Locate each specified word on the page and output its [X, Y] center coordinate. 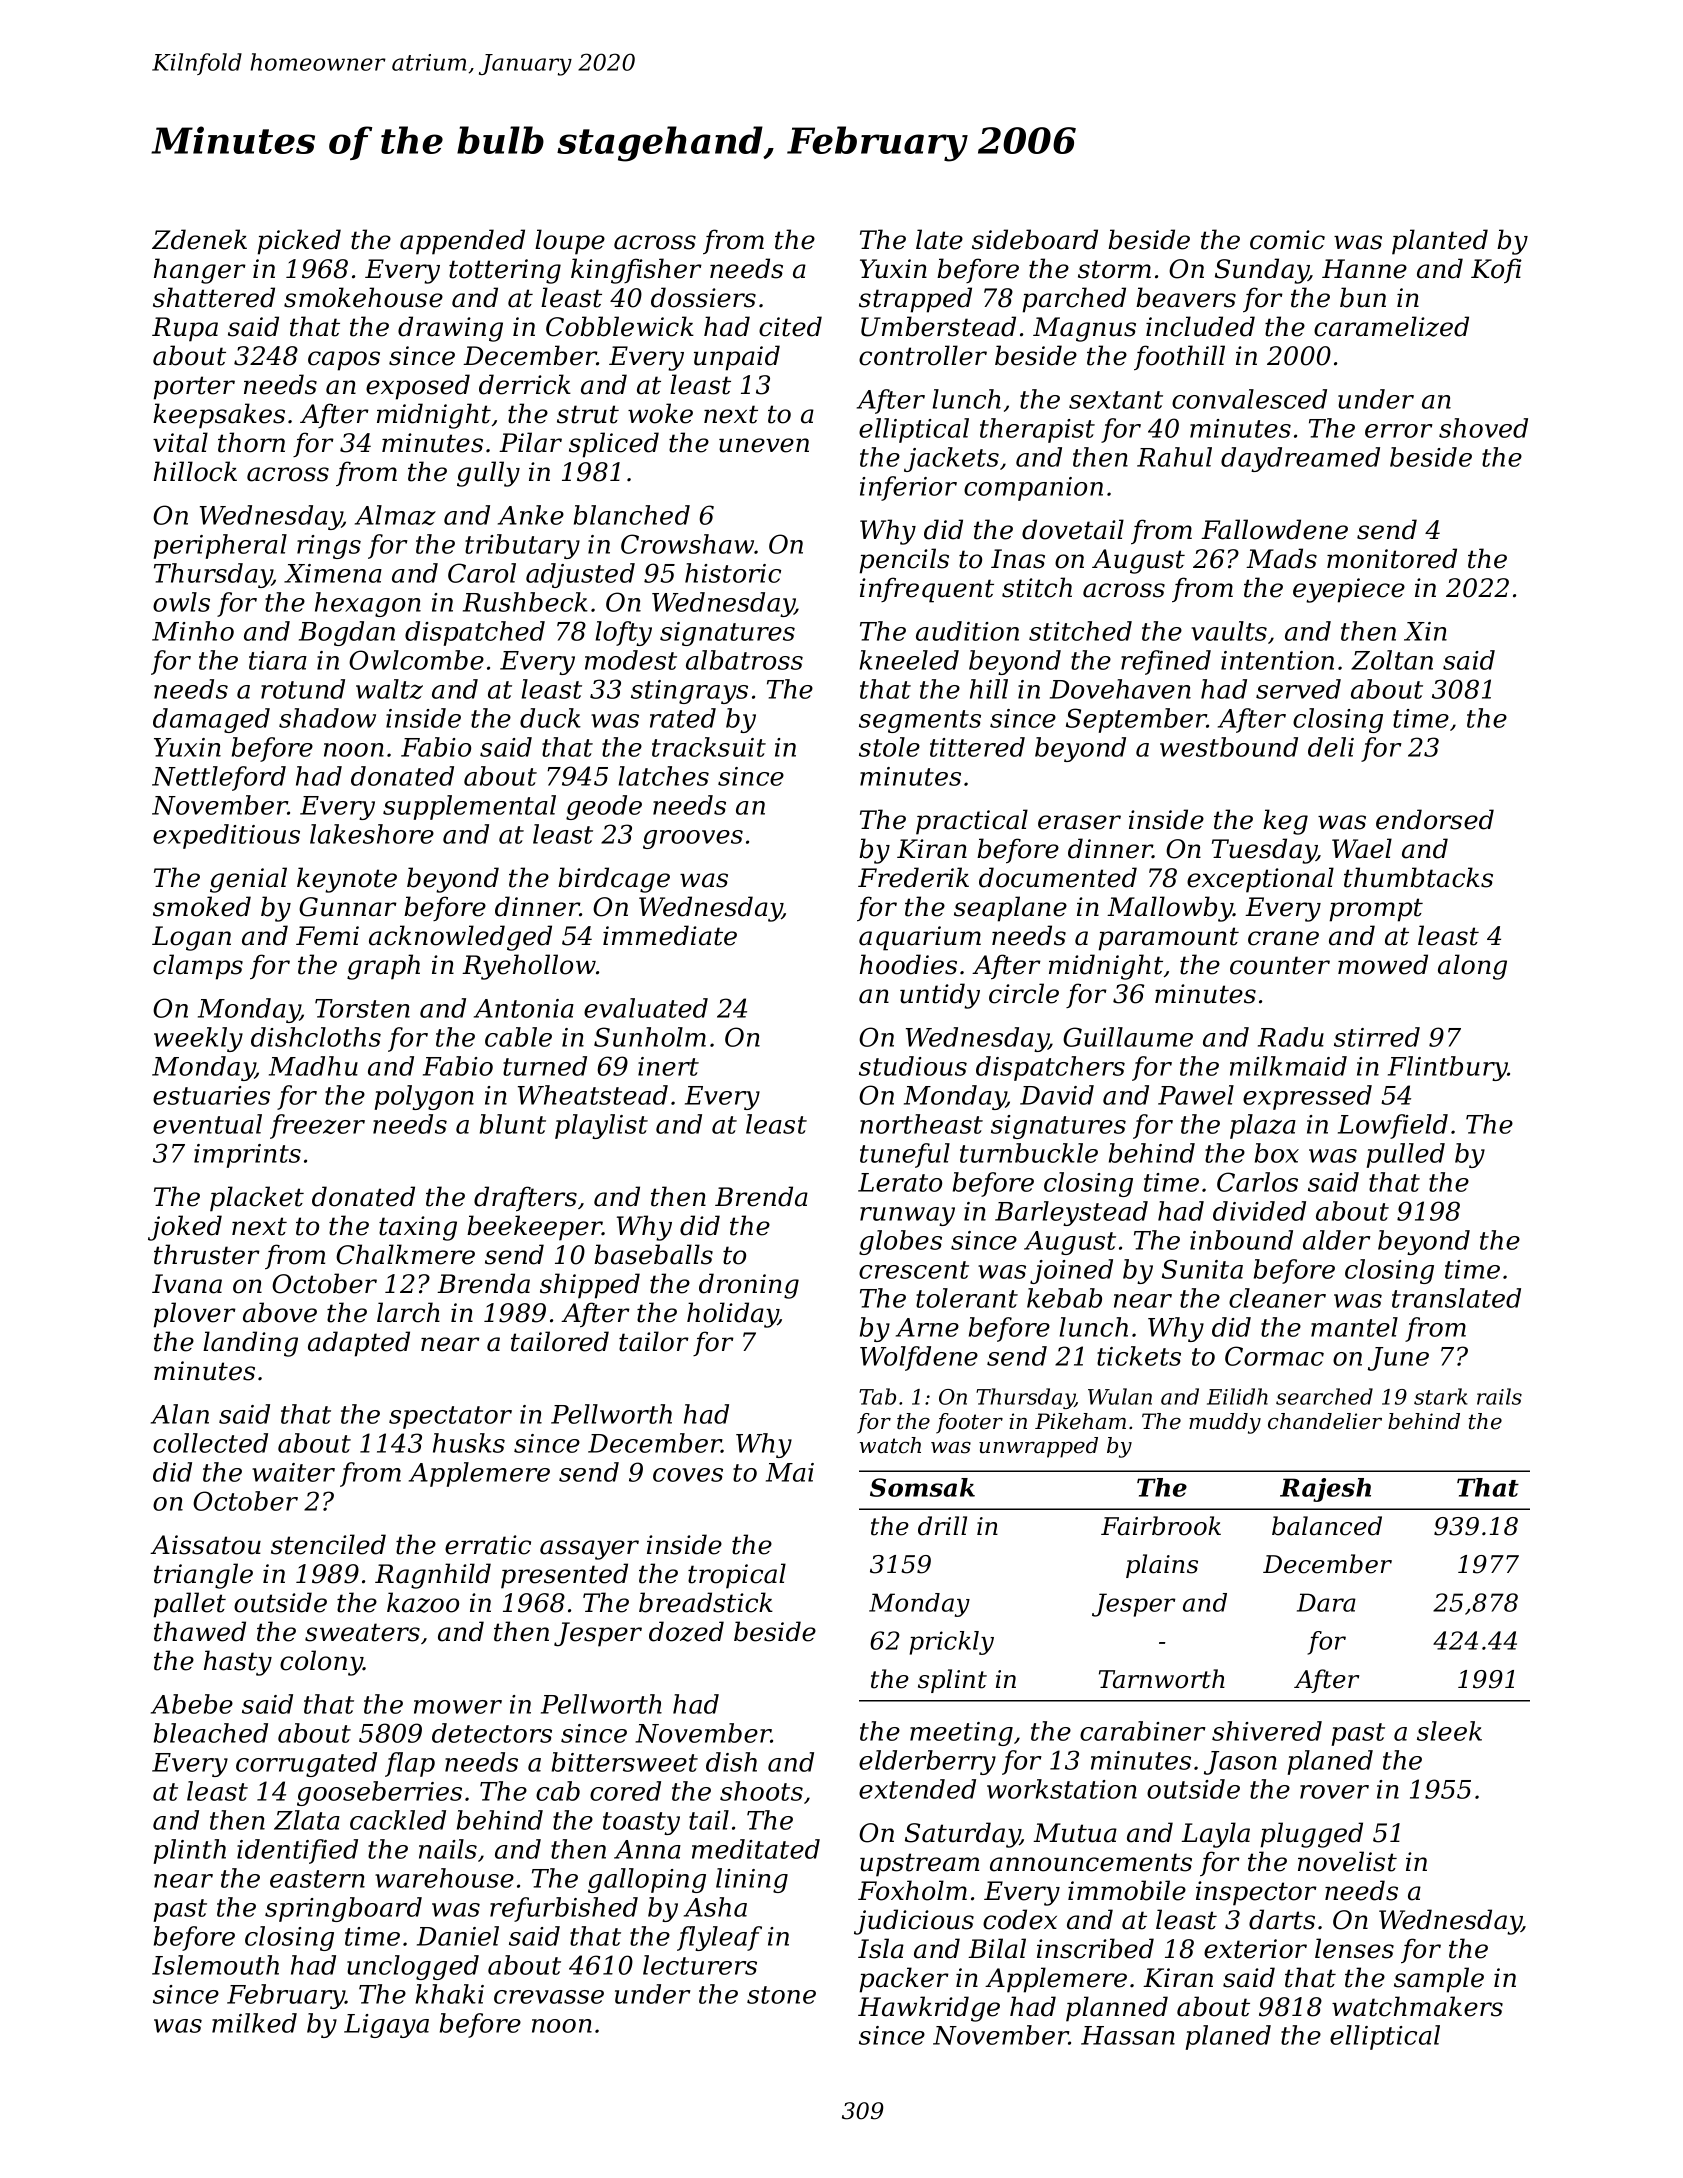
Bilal [997, 1948]
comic [1287, 240]
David [1057, 1095]
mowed [1383, 964]
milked [254, 2023]
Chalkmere [405, 1254]
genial [248, 880]
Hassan [1128, 2035]
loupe [570, 242]
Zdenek [199, 239]
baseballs [653, 1254]
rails [1499, 1396]
